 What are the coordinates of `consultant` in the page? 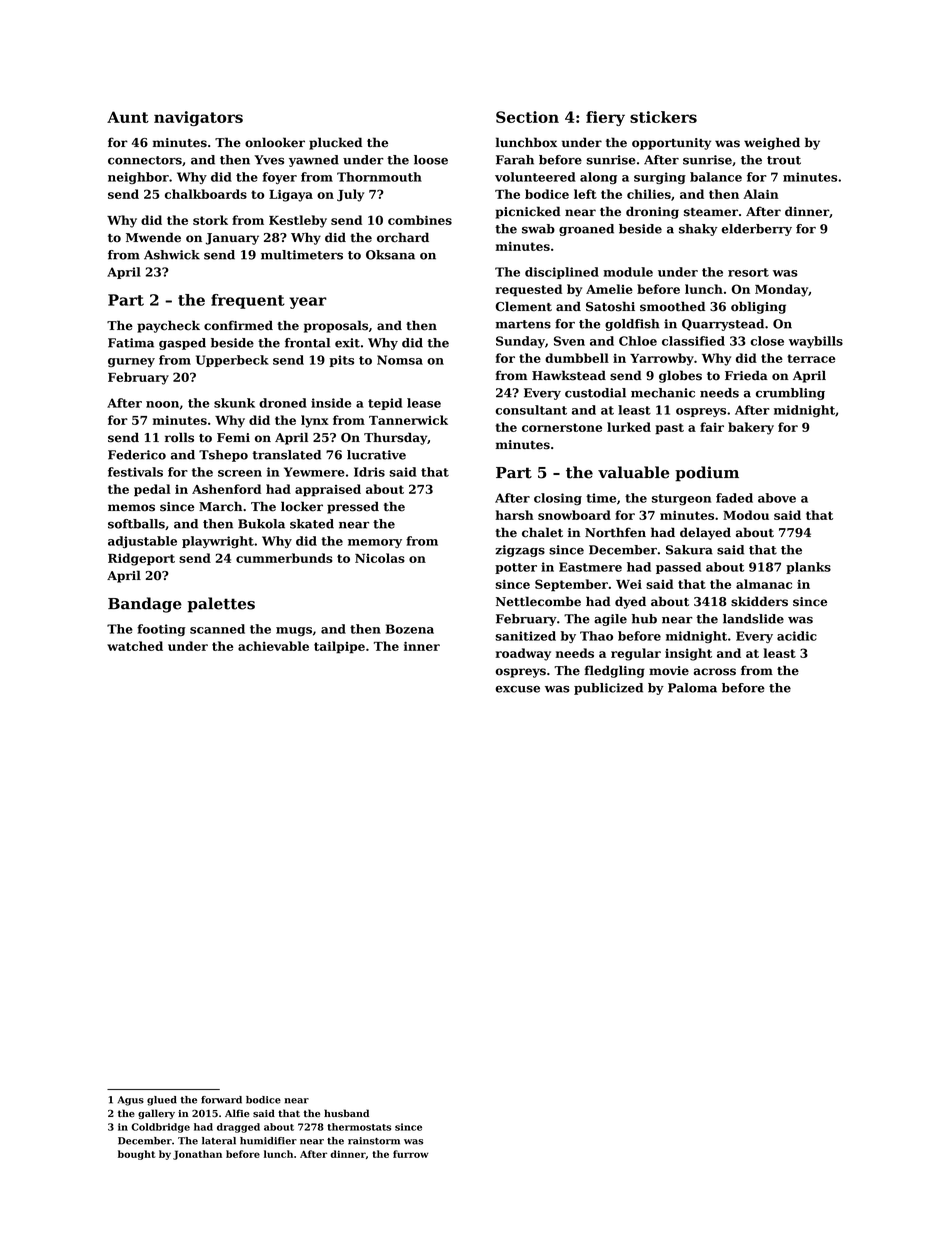 It's located at (531, 410).
